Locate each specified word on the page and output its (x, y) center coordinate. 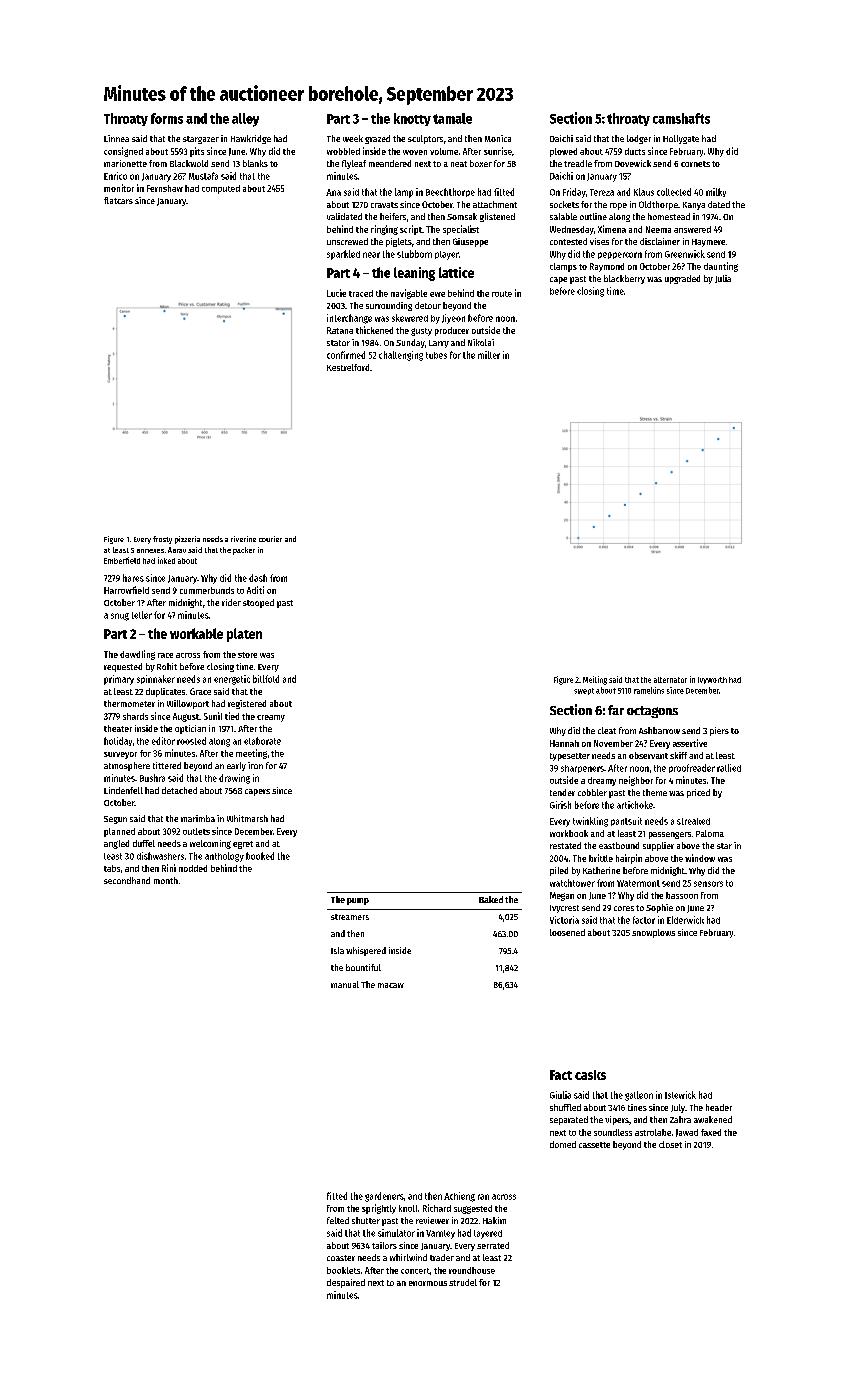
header (719, 1107)
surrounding (389, 306)
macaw (391, 985)
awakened (713, 1119)
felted (338, 1220)
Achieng (459, 1197)
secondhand (127, 880)
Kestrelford (348, 367)
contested (568, 241)
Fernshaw (165, 188)
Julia (723, 279)
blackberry (624, 279)
